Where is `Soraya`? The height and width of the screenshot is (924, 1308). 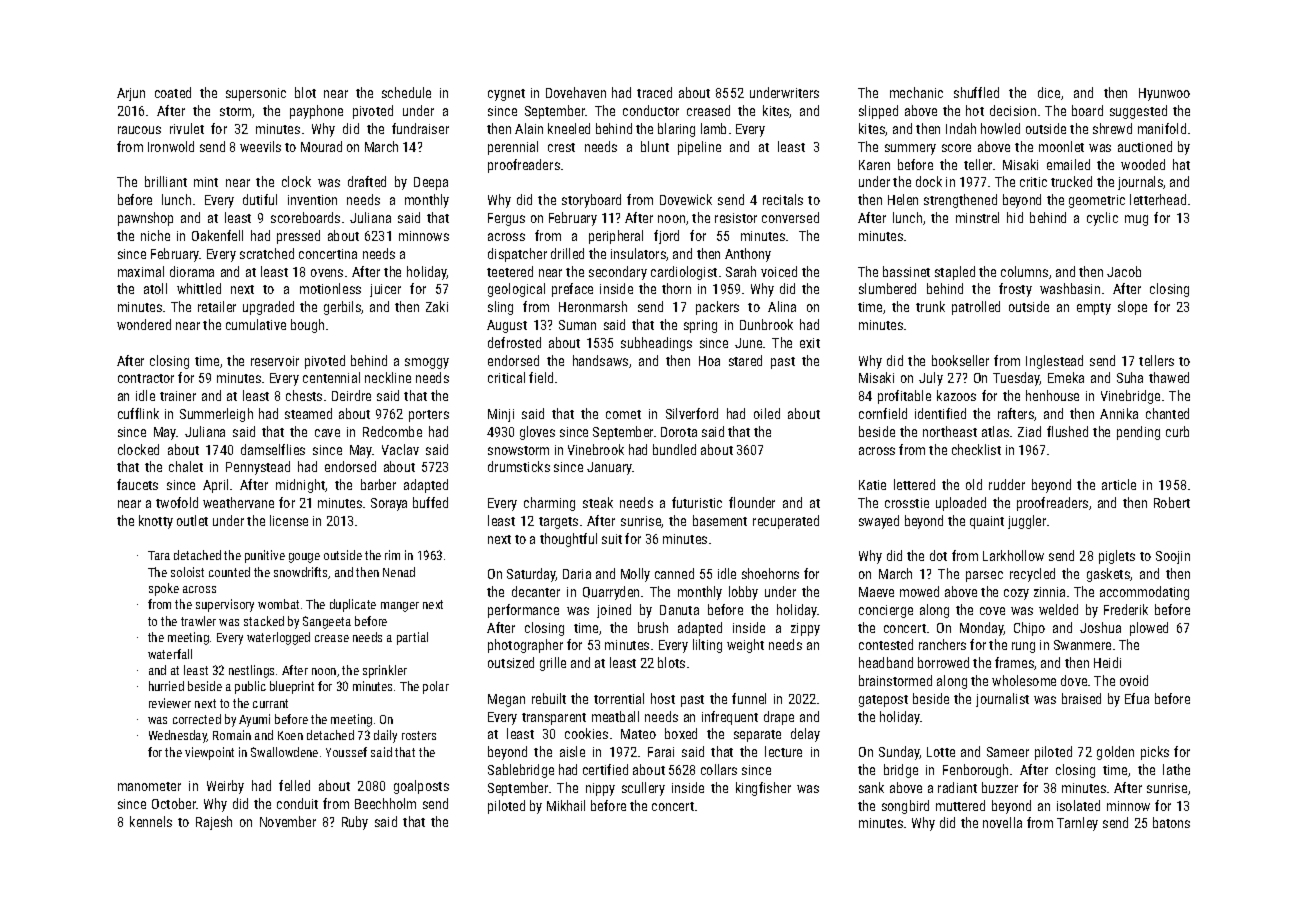 Soraya is located at coordinates (389, 504).
